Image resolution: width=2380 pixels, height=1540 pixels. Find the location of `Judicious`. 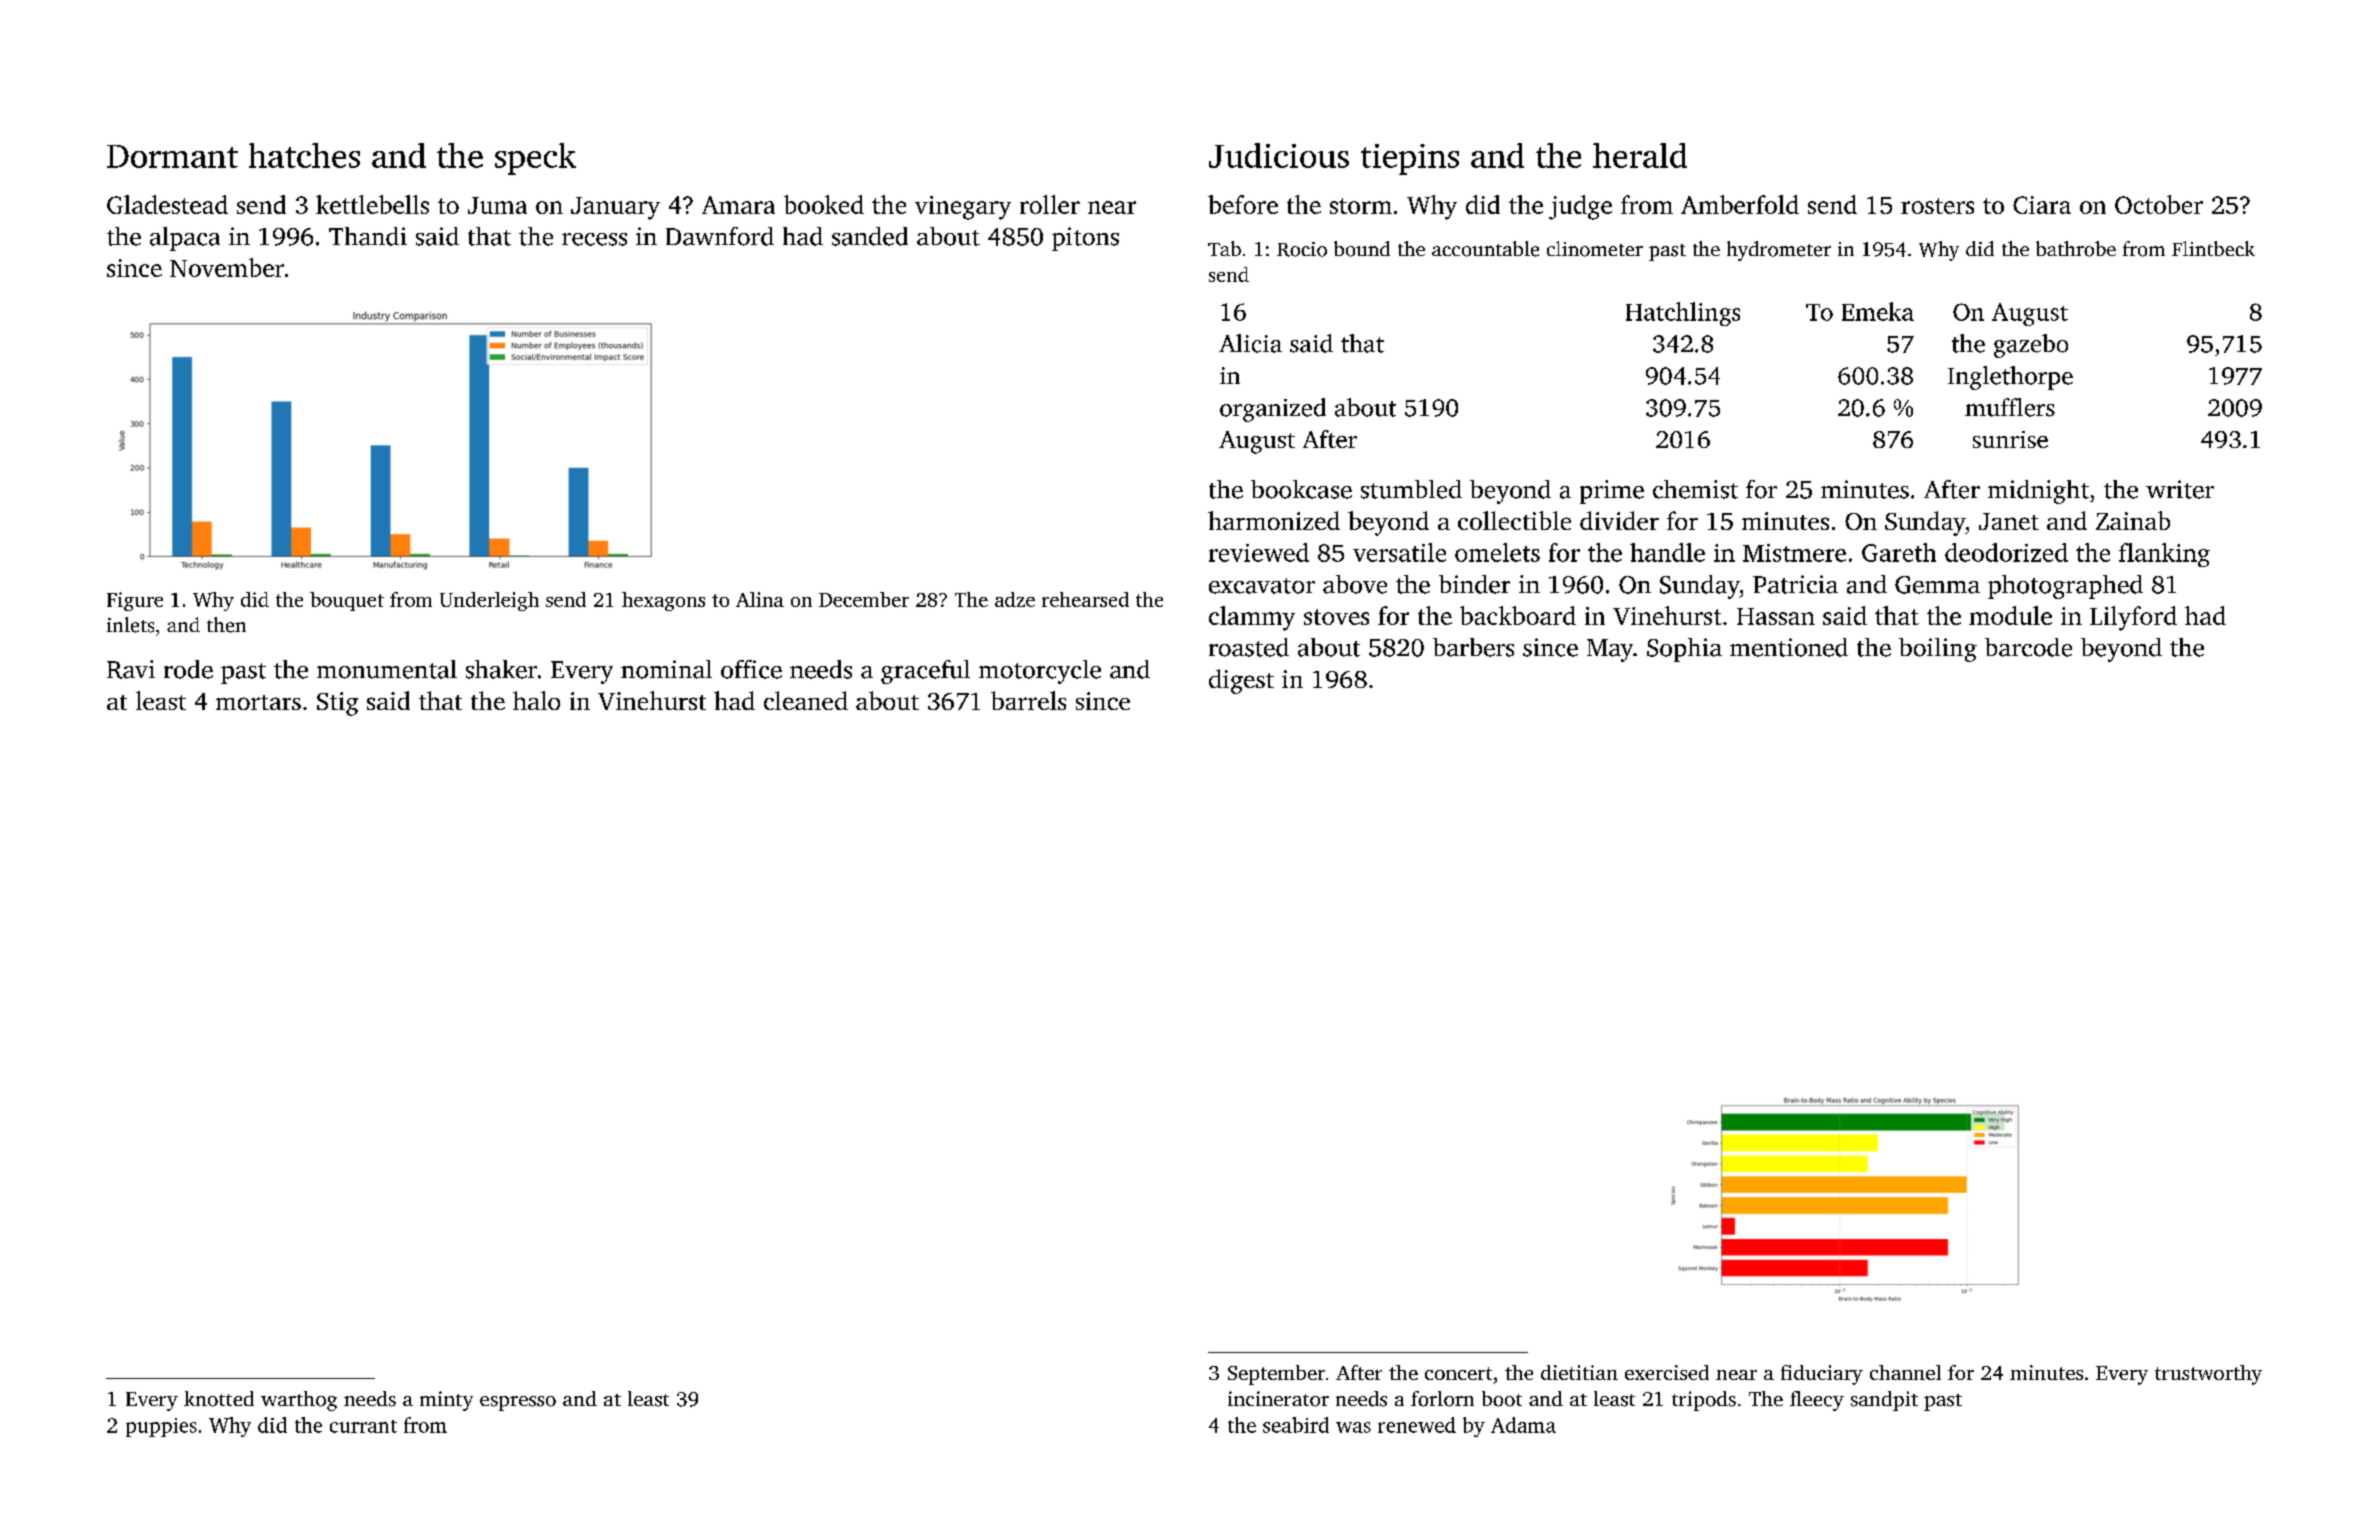

Judicious is located at coordinates (1279, 155).
